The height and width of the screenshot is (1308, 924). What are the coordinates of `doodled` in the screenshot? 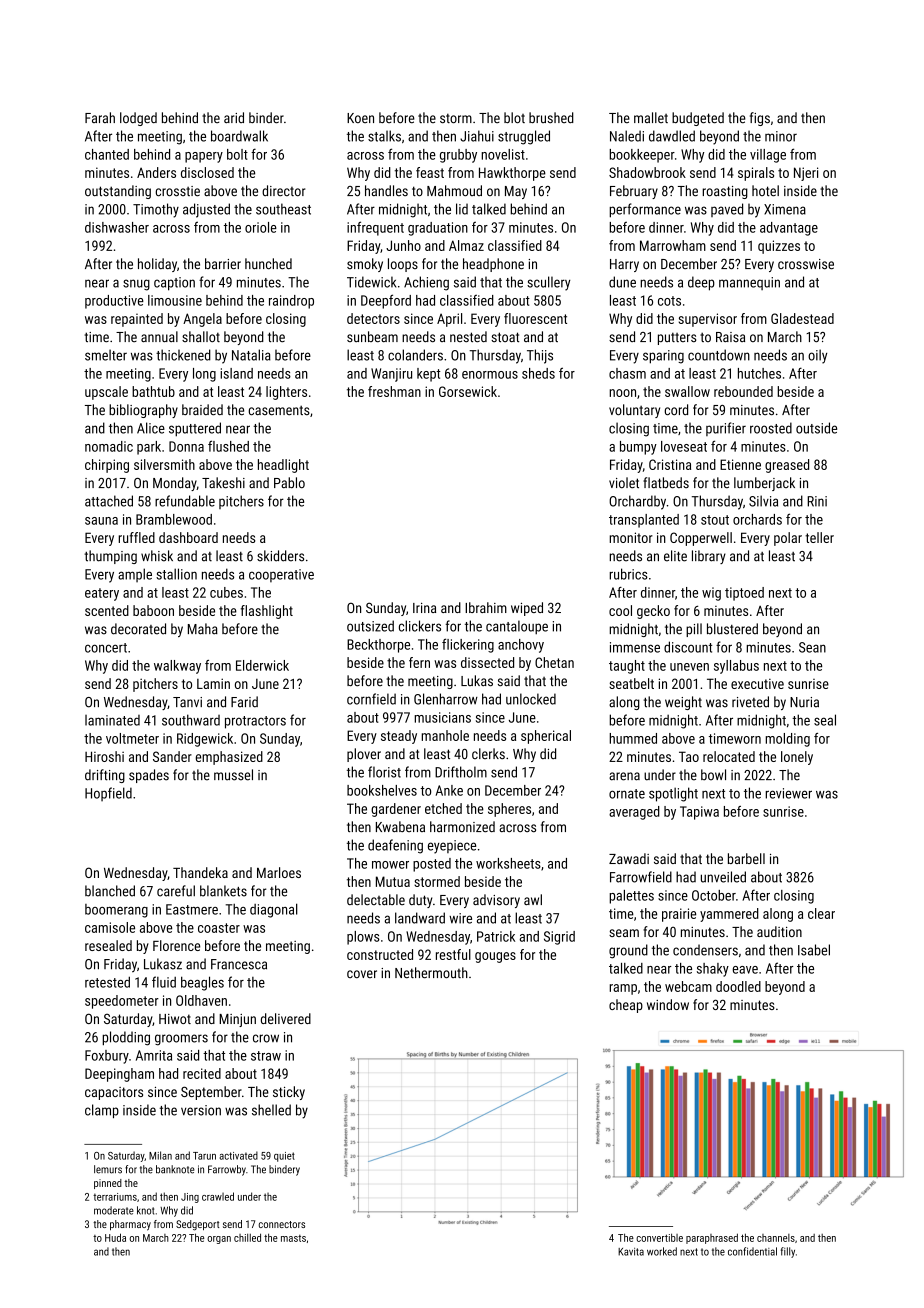 It's located at (738, 986).
